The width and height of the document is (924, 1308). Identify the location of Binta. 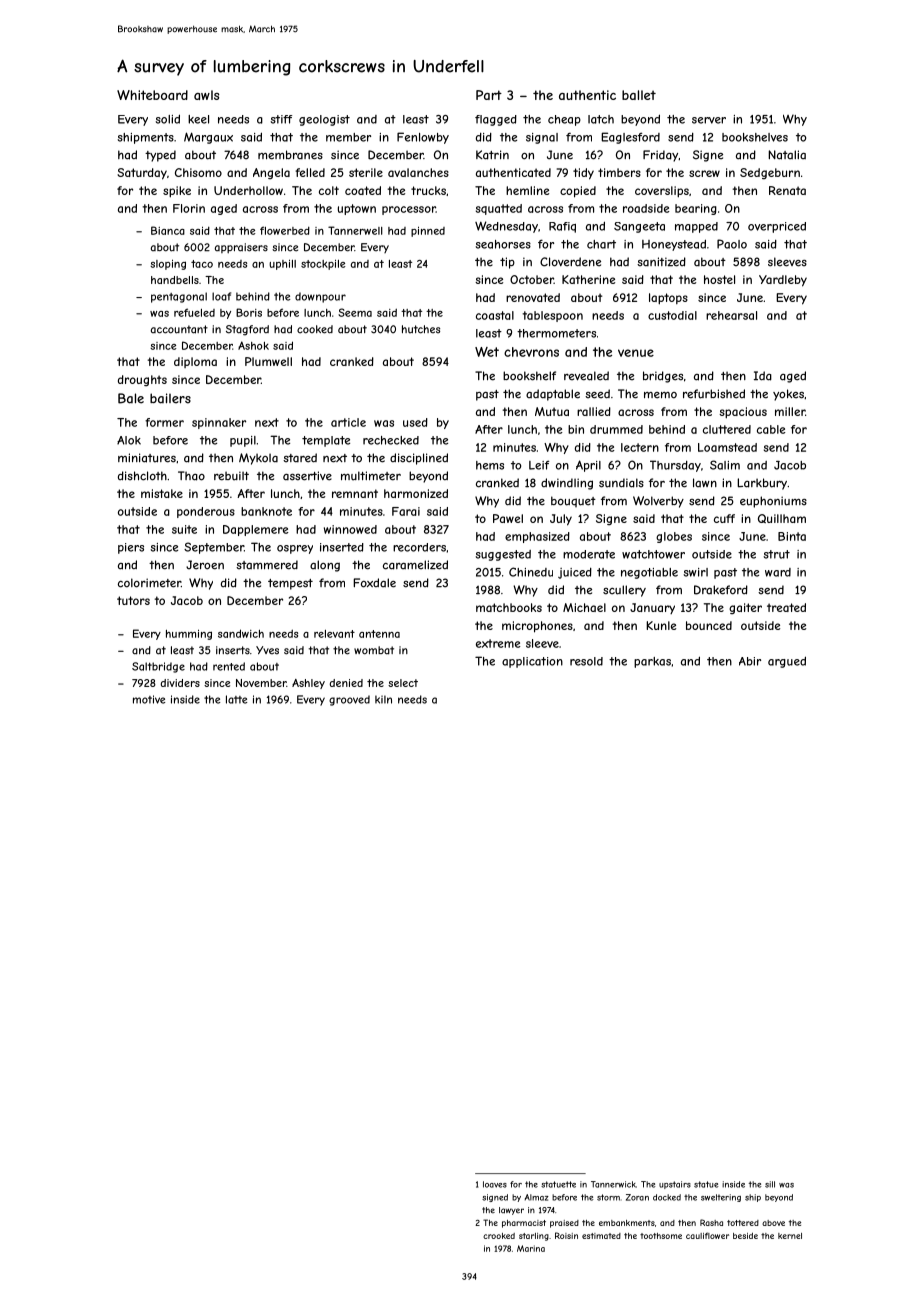
(792, 536).
